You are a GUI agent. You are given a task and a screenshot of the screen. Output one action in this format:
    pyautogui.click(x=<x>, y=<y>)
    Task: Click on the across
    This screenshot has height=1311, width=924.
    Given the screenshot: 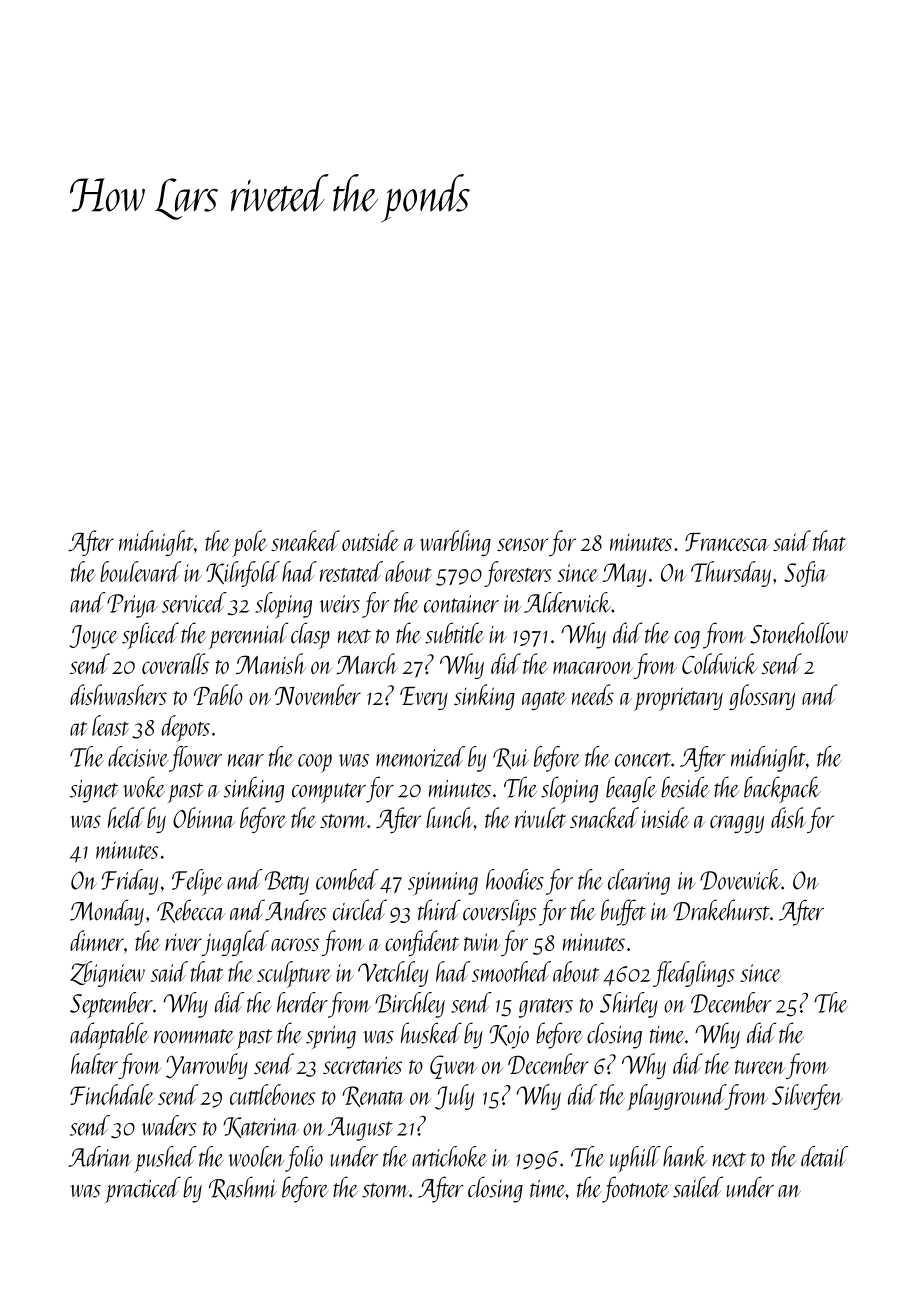 What is the action you would take?
    pyautogui.click(x=295, y=944)
